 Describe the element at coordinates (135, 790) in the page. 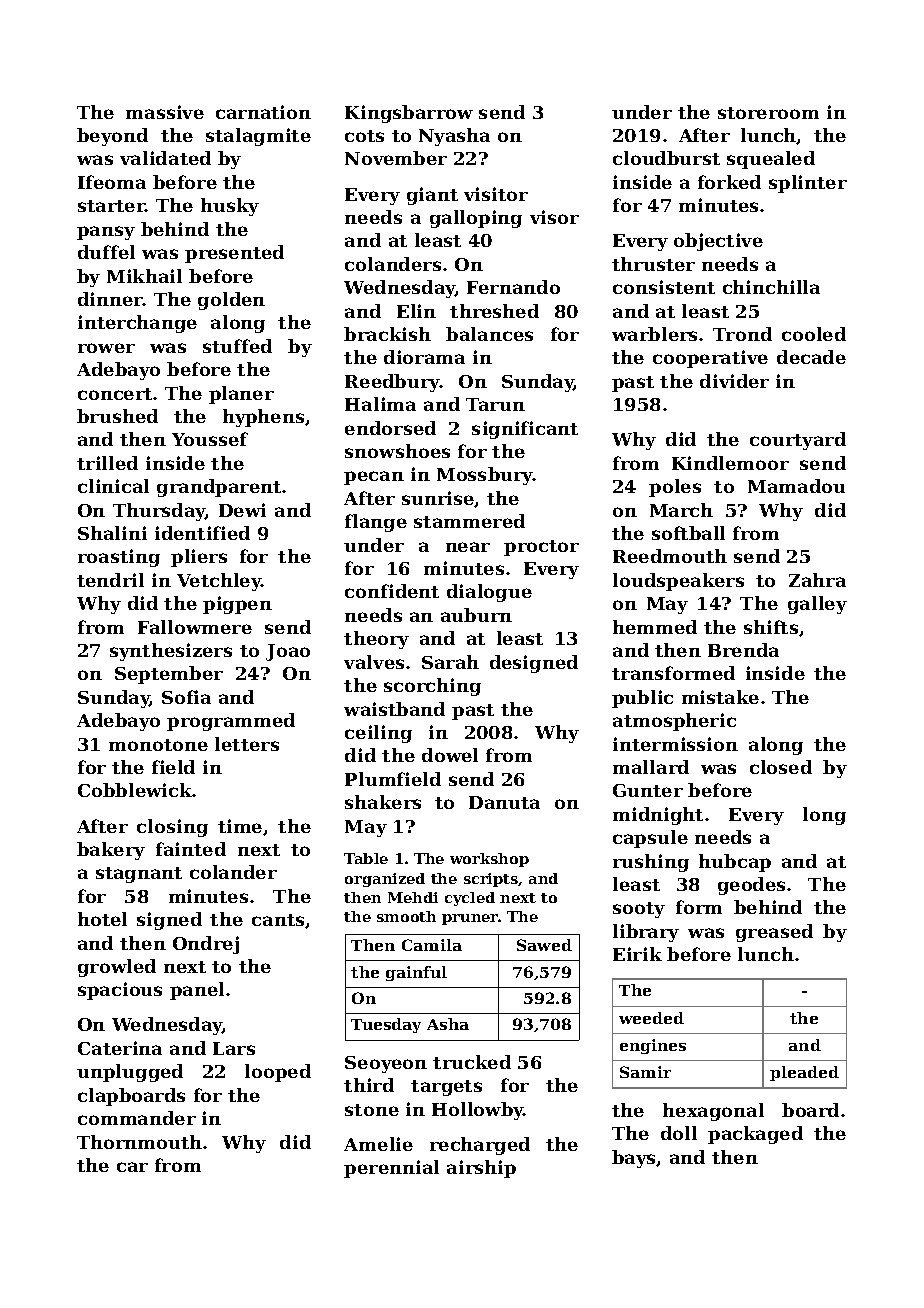

I see `Cobblewick` at that location.
